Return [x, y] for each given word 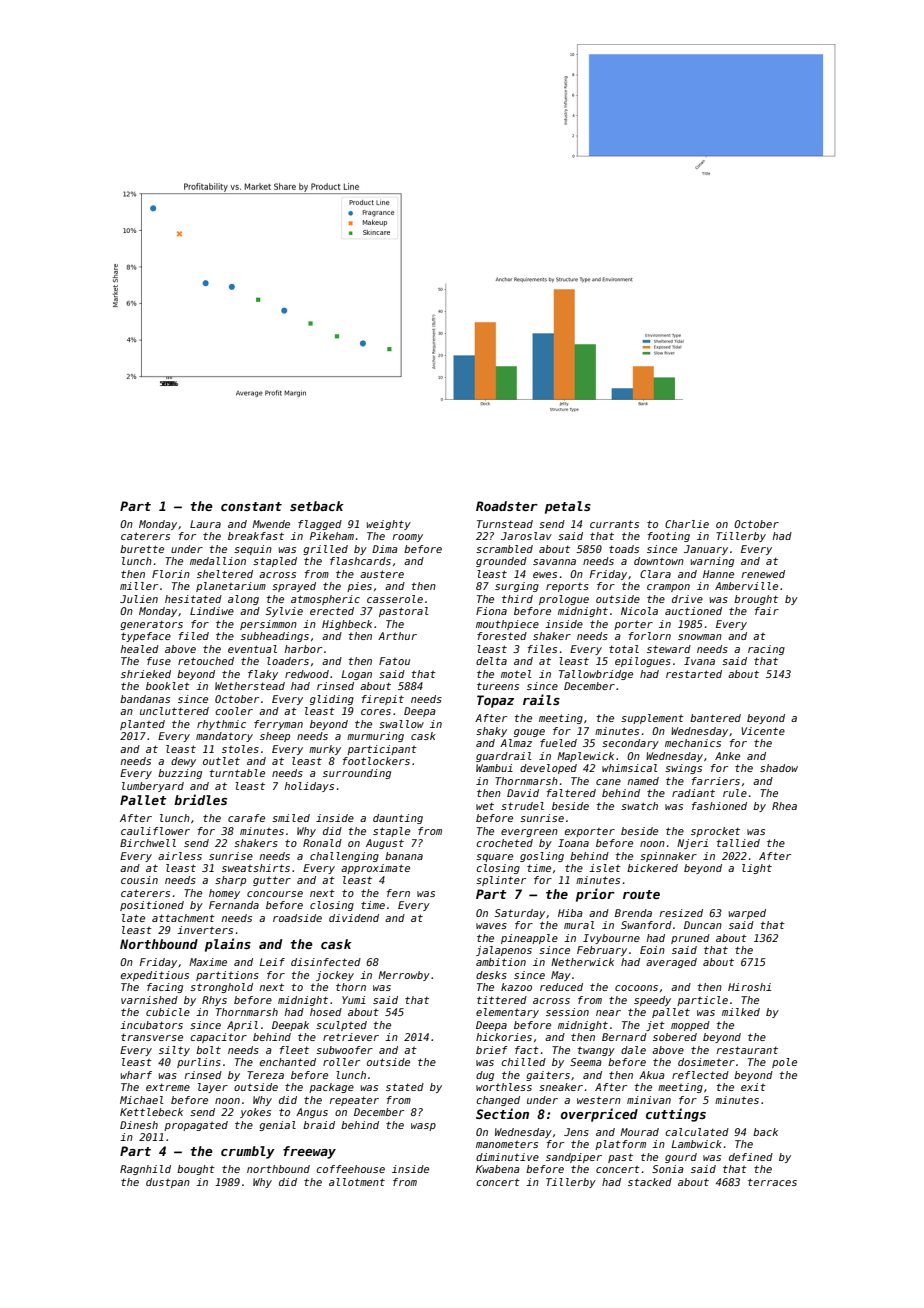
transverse [152, 1037]
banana [404, 856]
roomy [408, 538]
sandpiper [574, 1158]
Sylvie [284, 612]
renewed [763, 574]
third [517, 599]
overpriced [599, 1115]
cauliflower [155, 831]
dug [485, 1076]
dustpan [168, 1183]
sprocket [715, 832]
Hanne [718, 574]
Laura [205, 524]
